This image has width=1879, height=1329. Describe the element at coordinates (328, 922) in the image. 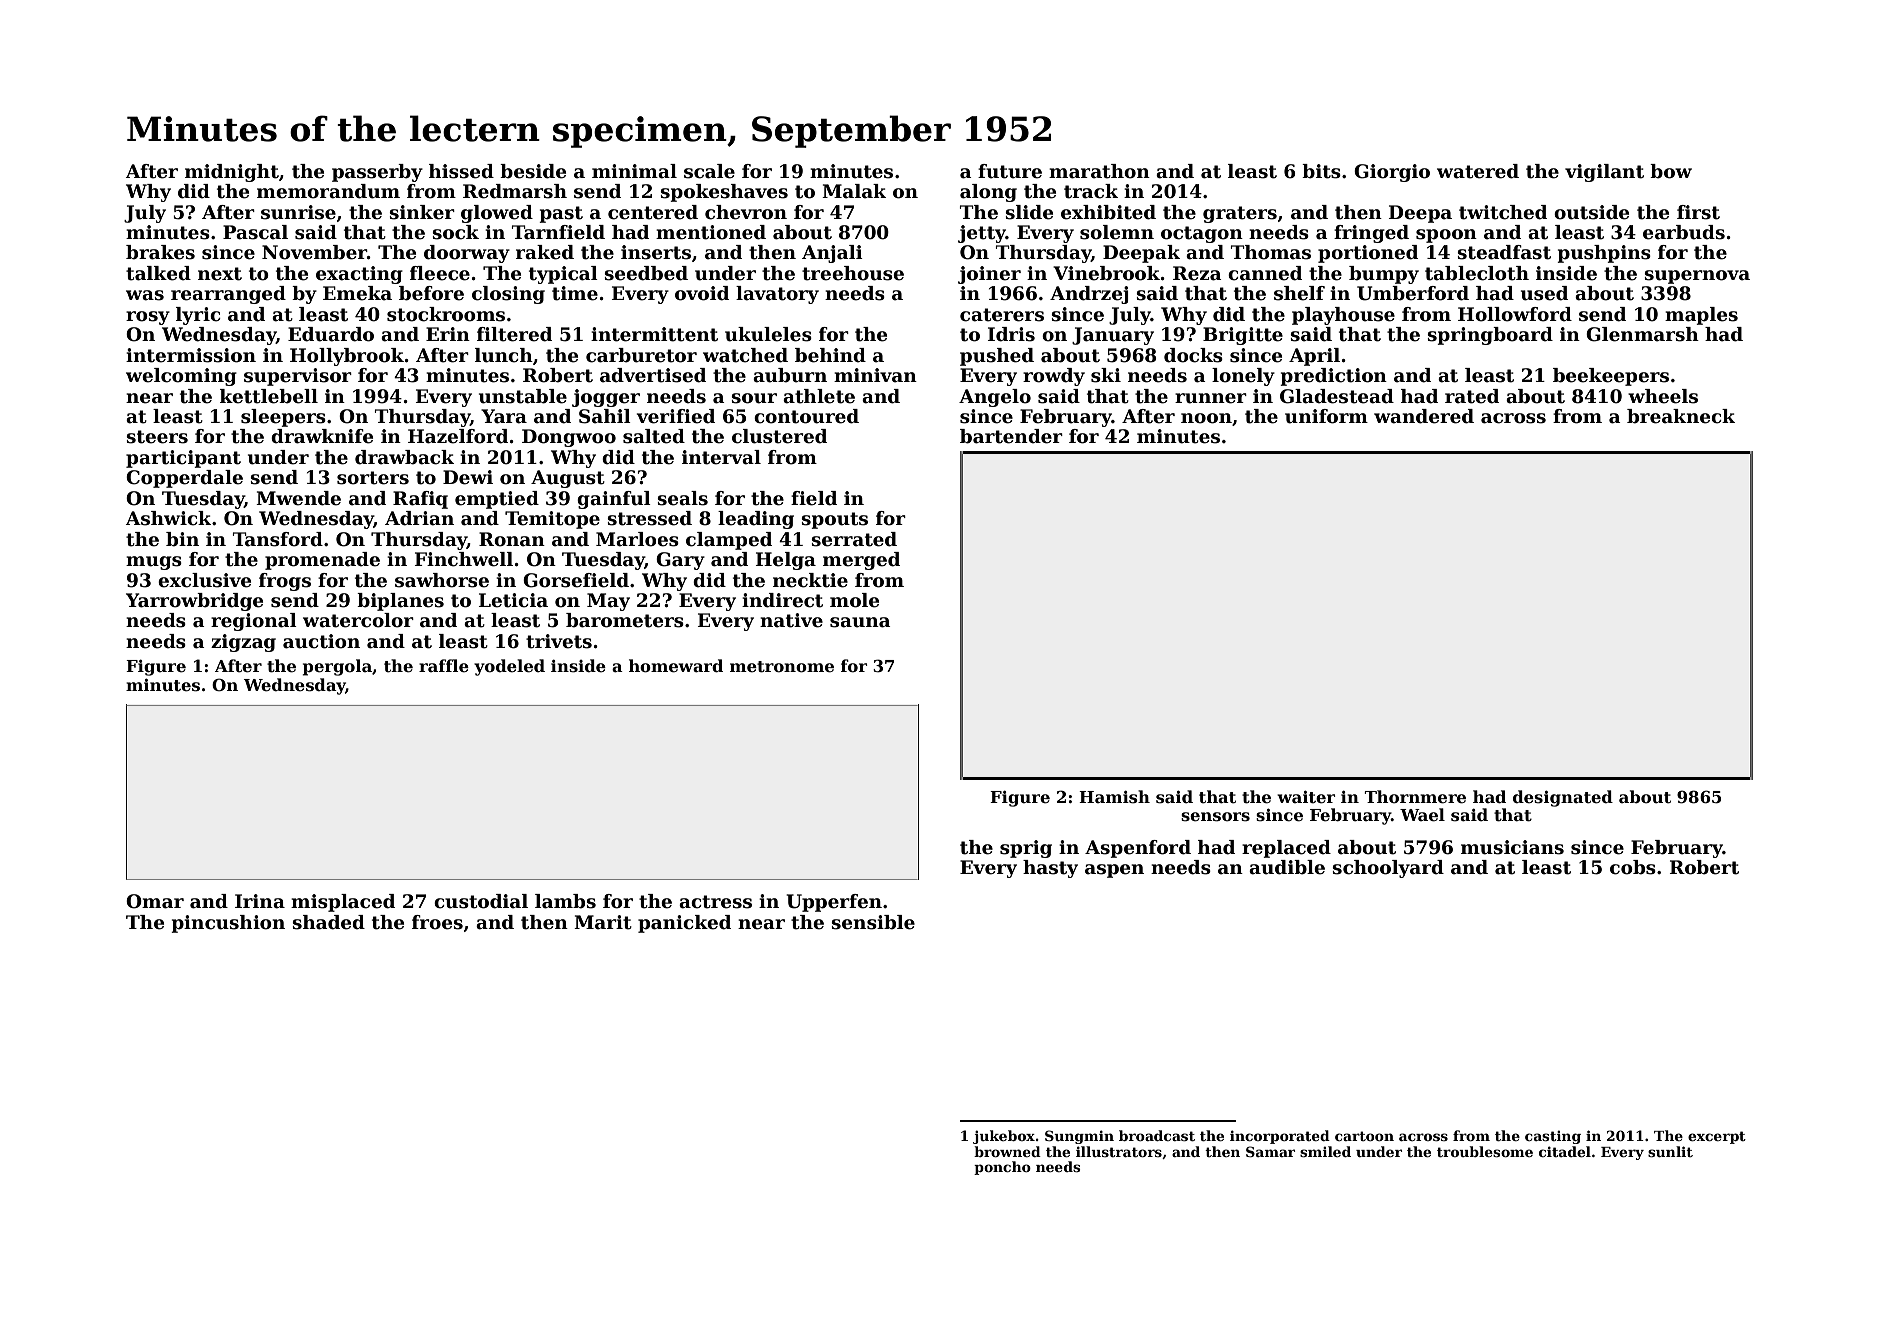

I see `shaded` at that location.
